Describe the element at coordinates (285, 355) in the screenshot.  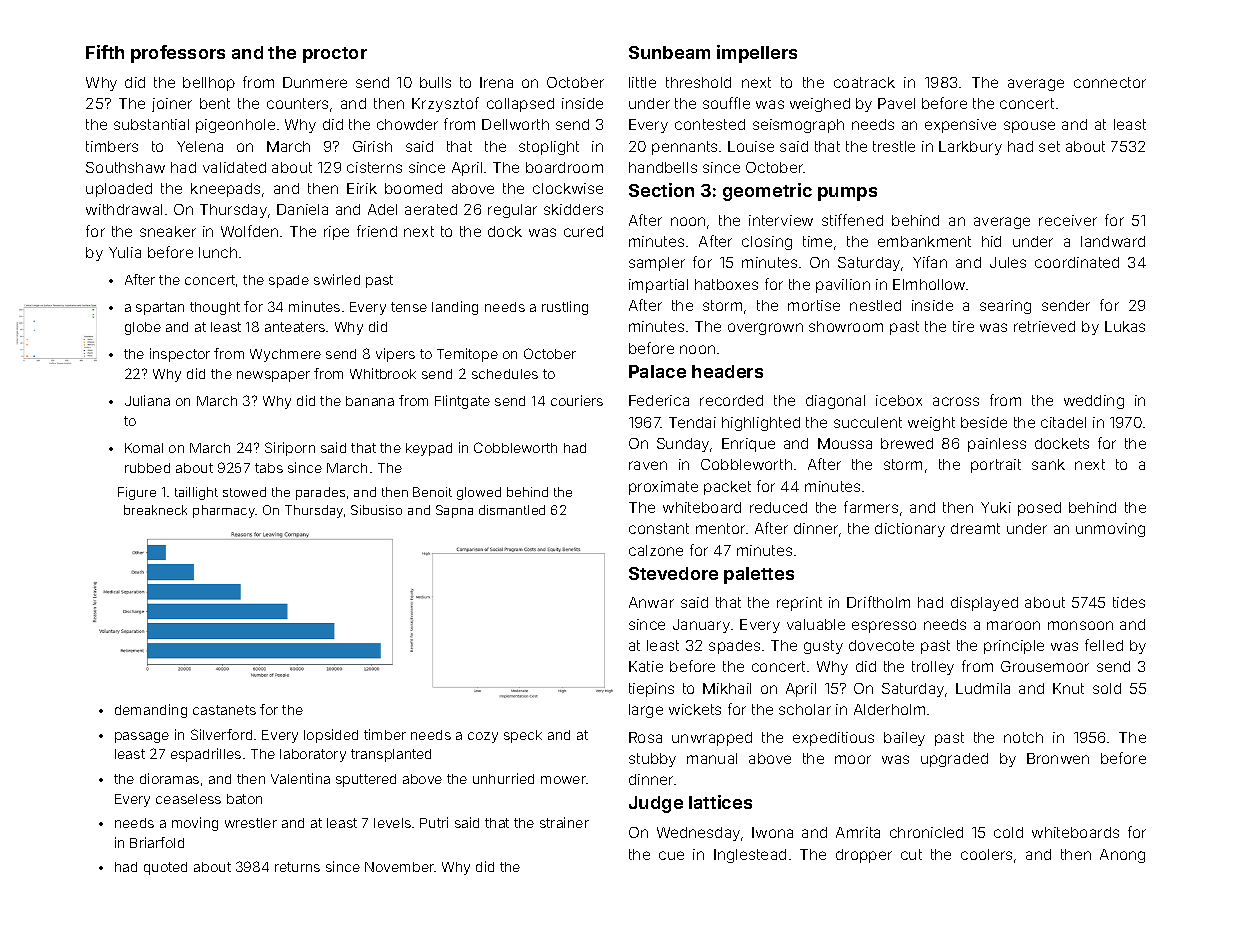
I see `Wychmere` at that location.
